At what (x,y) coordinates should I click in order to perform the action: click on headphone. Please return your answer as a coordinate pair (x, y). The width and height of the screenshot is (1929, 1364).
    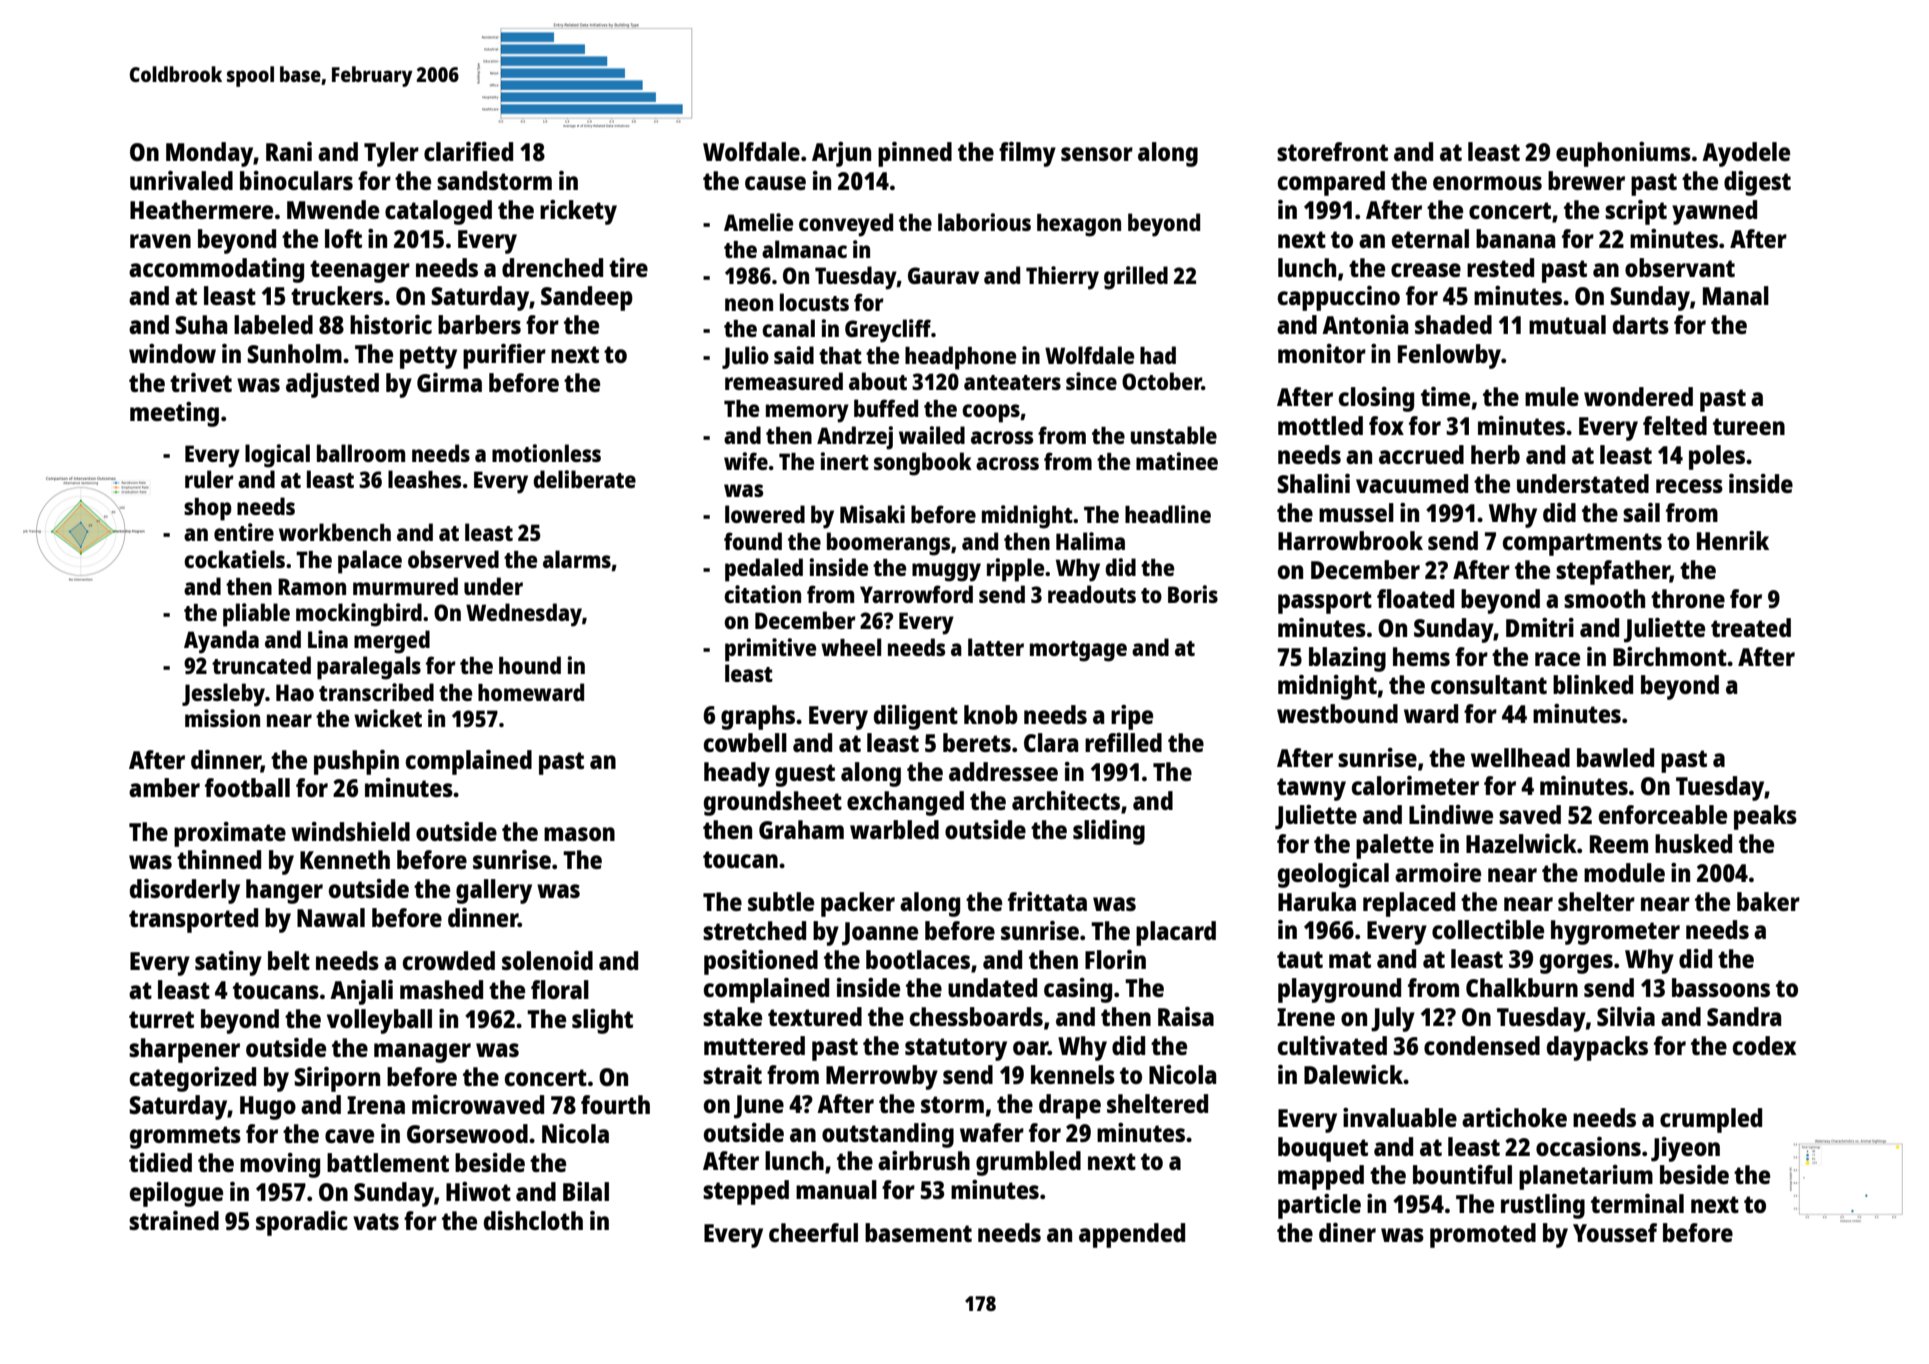
    Looking at the image, I should click on (960, 358).
